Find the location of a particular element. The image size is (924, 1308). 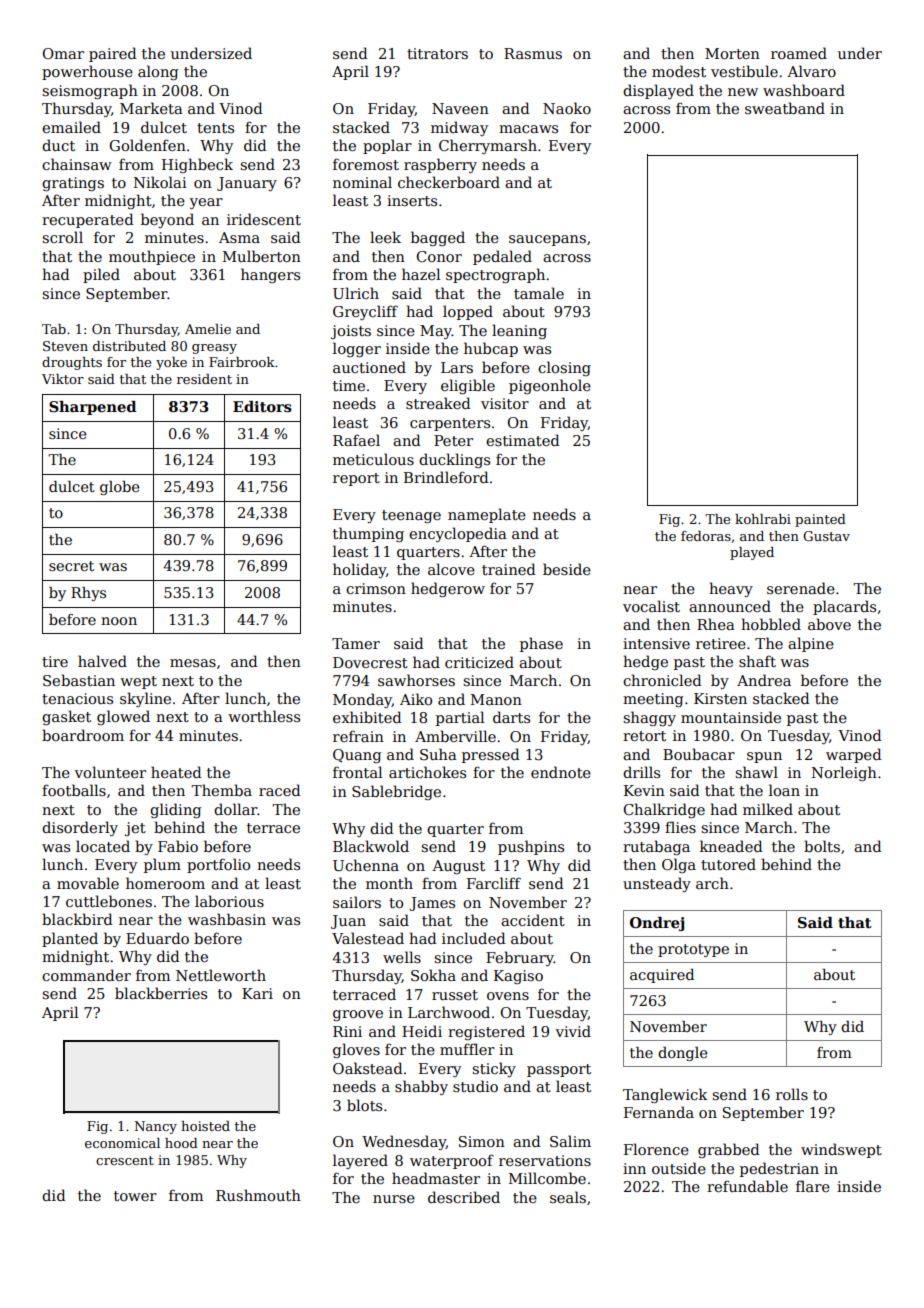

fedoras is located at coordinates (706, 536).
